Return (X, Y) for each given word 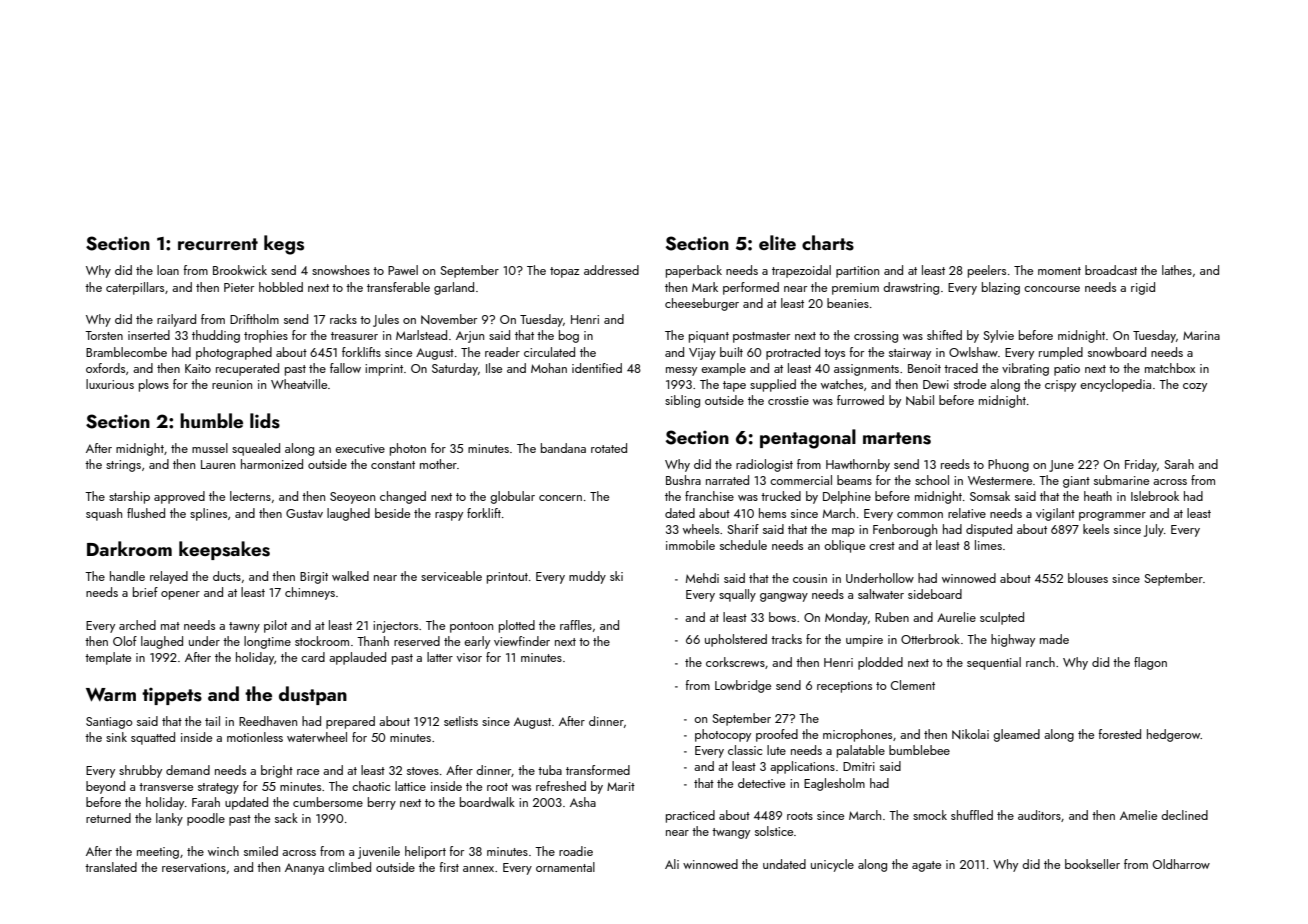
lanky (169, 819)
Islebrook (1155, 496)
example (723, 369)
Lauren (218, 464)
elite (777, 242)
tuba (550, 770)
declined (1184, 815)
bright (277, 771)
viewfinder (522, 641)
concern (560, 498)
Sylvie (999, 336)
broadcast (1111, 270)
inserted (149, 335)
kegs (284, 245)
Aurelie (956, 617)
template (108, 658)
